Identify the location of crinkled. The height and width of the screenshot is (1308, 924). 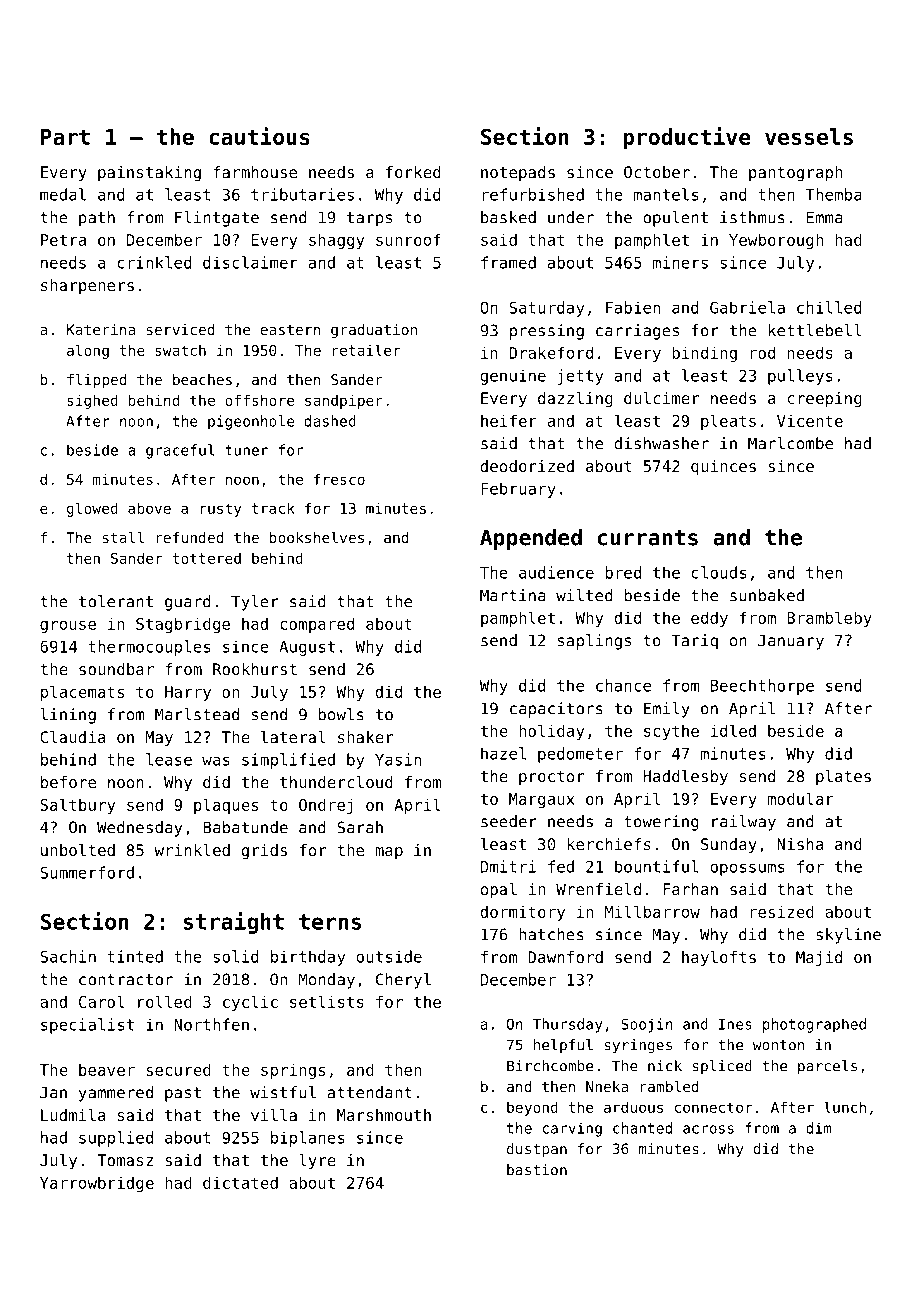
(155, 262).
